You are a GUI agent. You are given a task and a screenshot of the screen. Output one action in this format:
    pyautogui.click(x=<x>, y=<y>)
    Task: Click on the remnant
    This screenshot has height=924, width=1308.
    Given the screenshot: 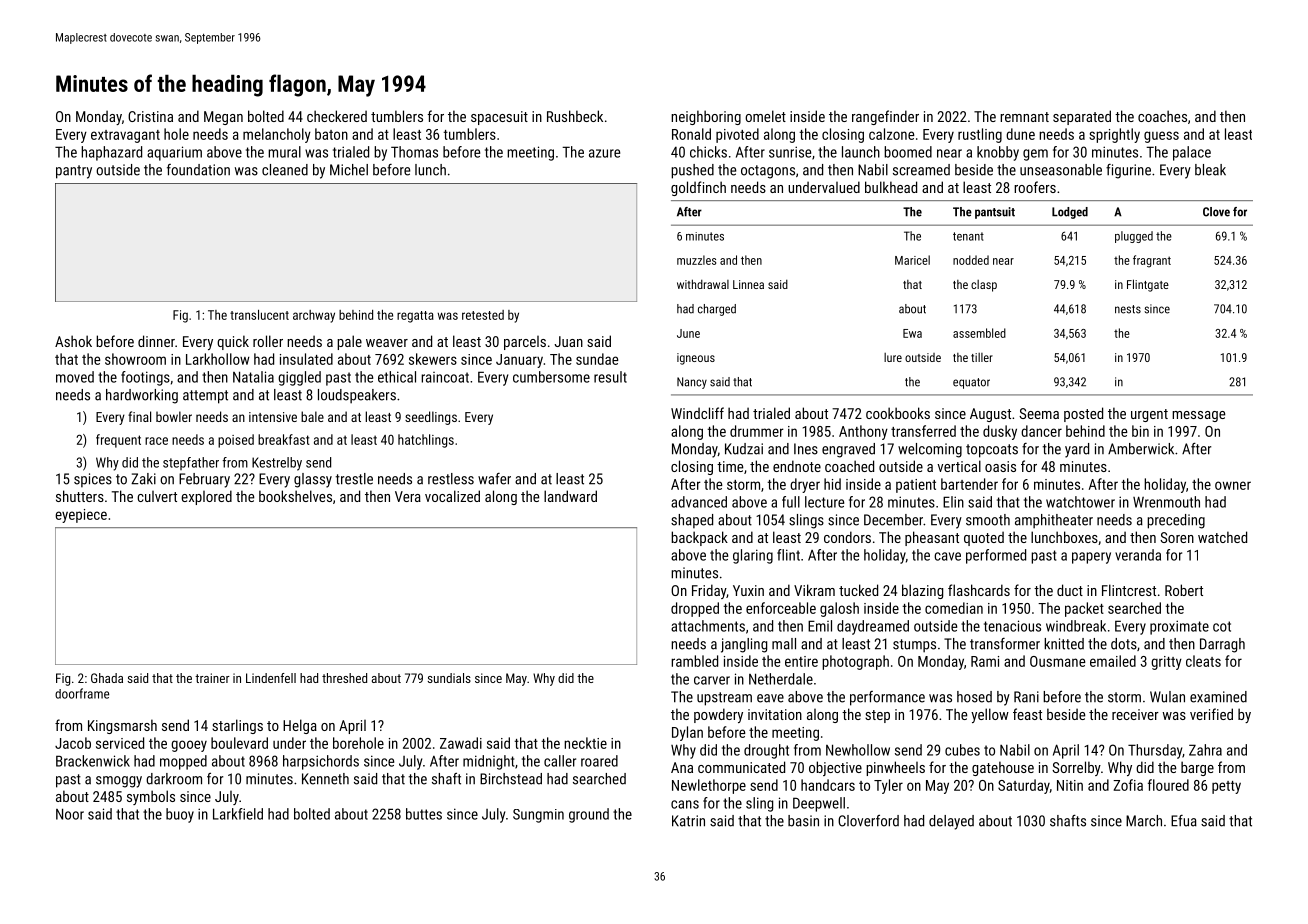 What is the action you would take?
    pyautogui.click(x=1024, y=117)
